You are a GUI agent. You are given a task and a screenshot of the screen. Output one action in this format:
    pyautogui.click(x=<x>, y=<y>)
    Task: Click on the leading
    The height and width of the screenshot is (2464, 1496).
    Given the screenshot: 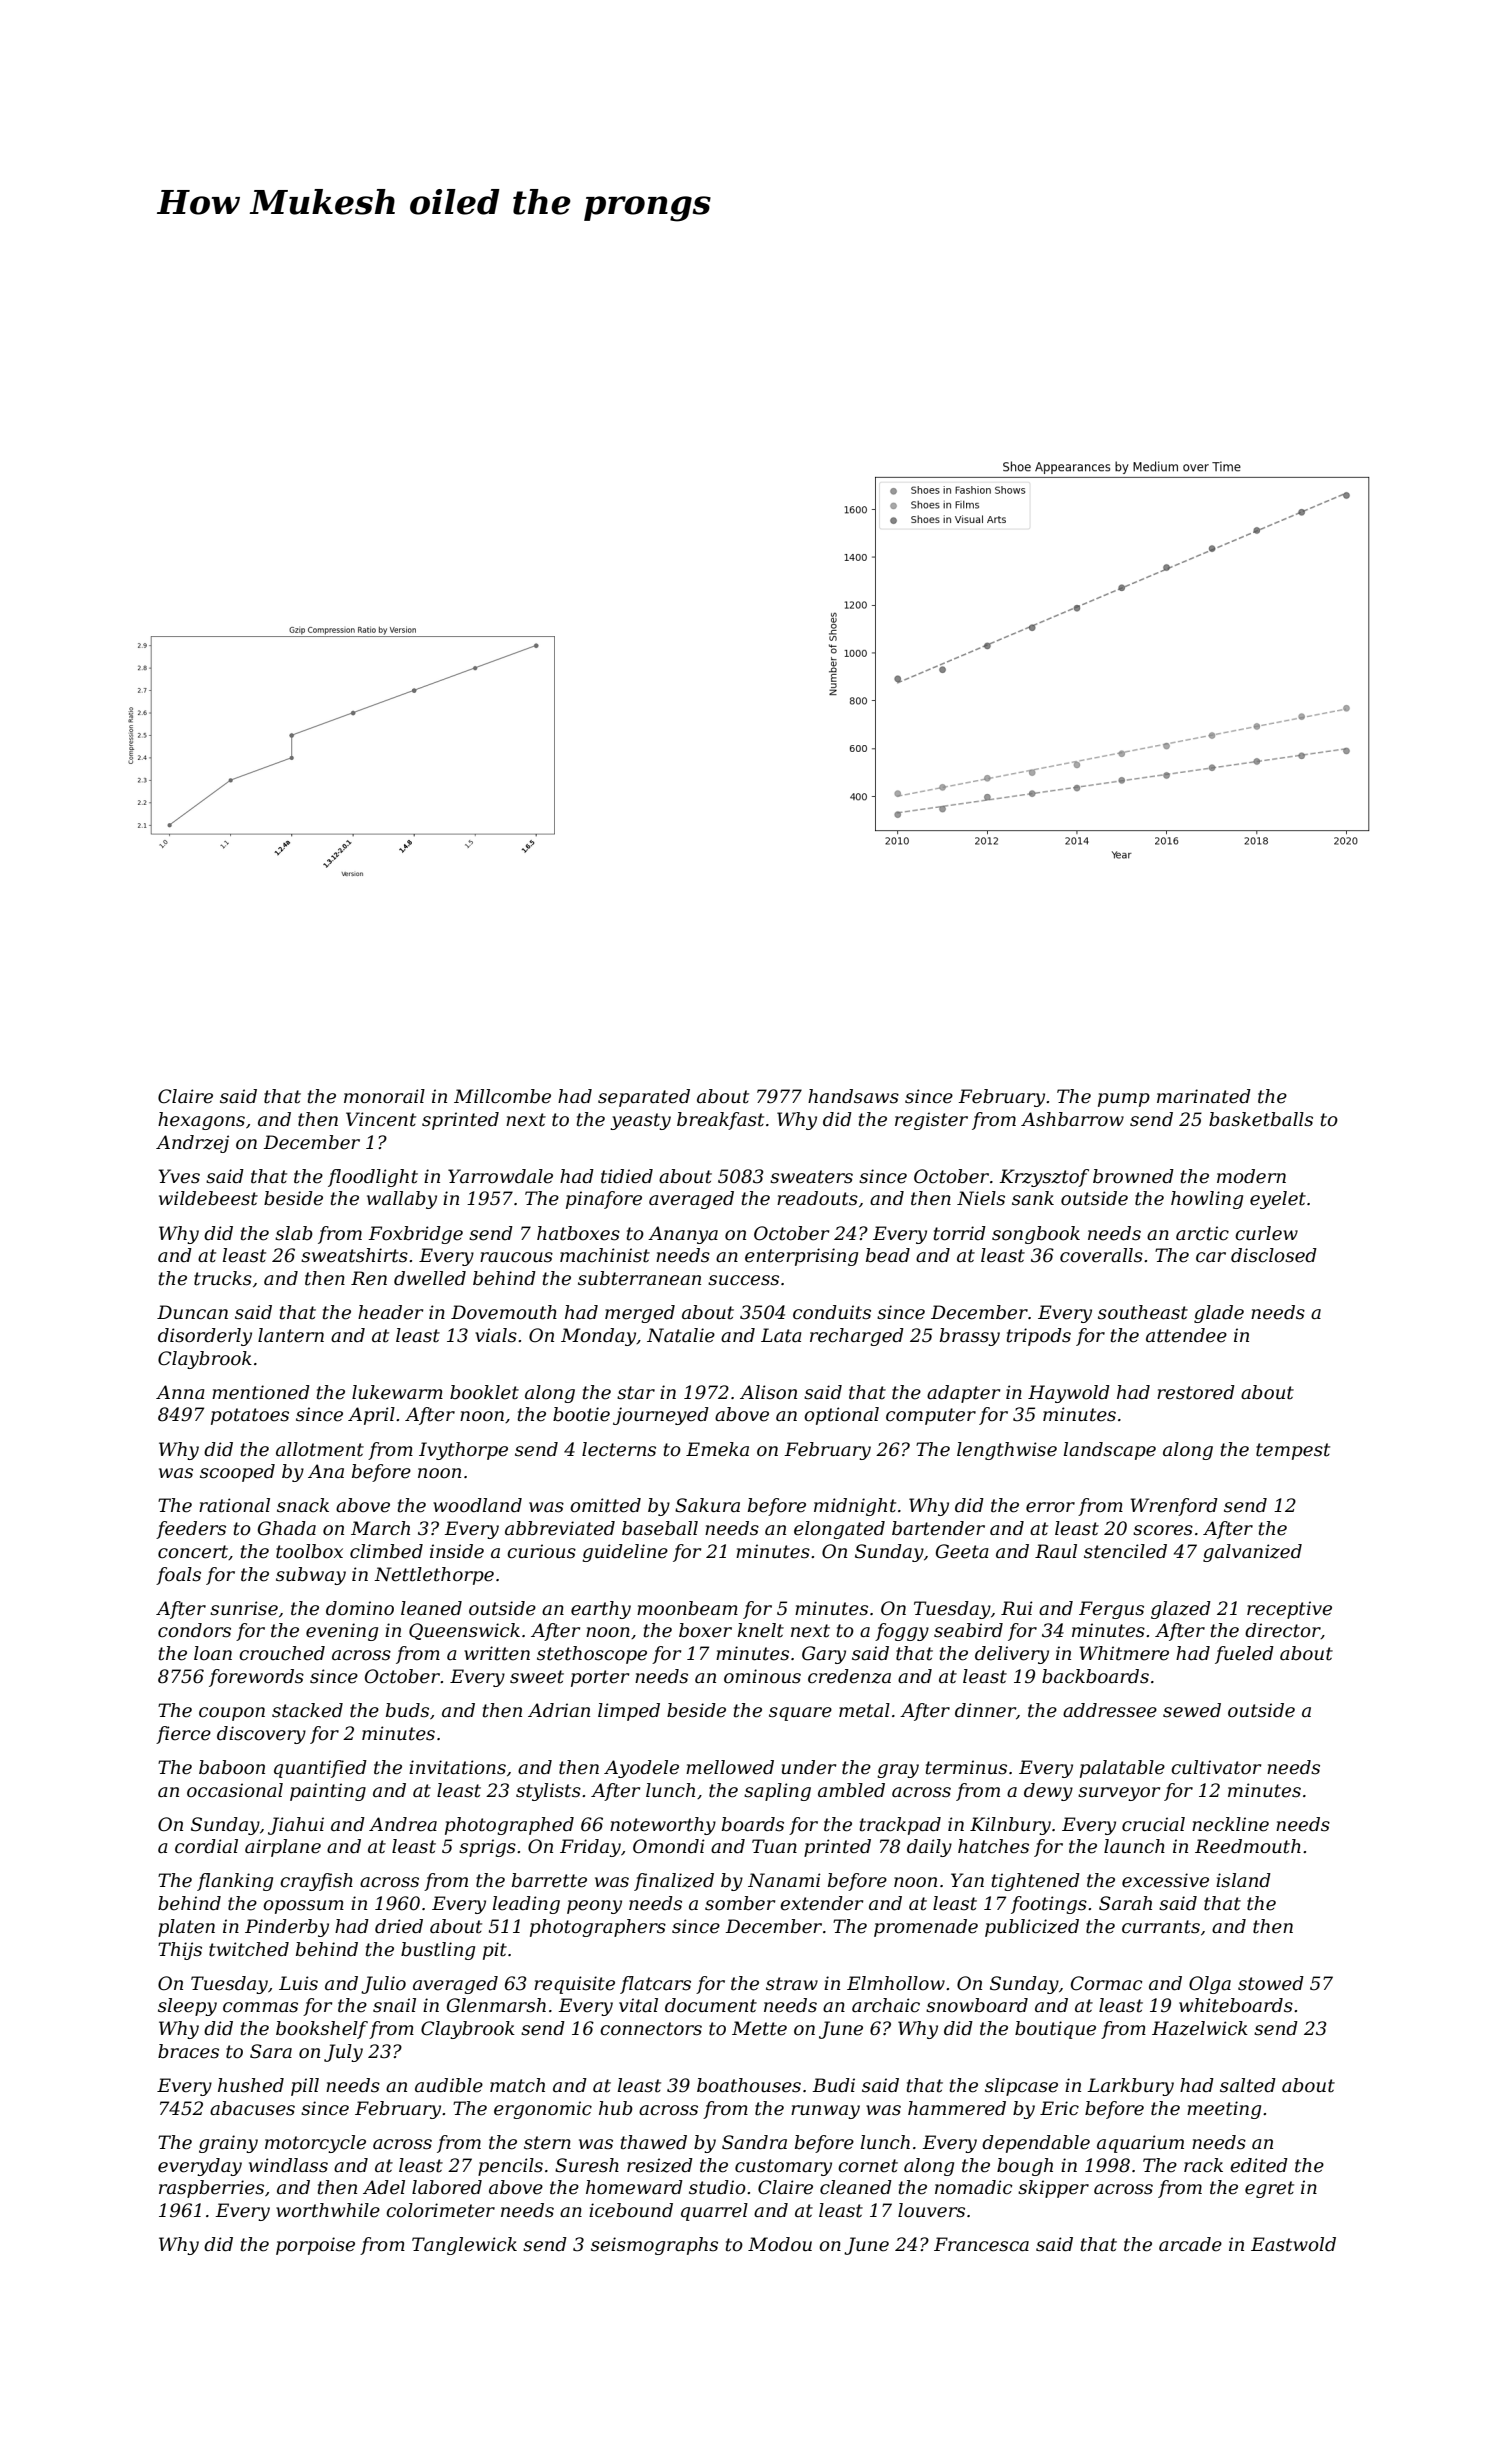 What is the action you would take?
    pyautogui.click(x=526, y=1905)
